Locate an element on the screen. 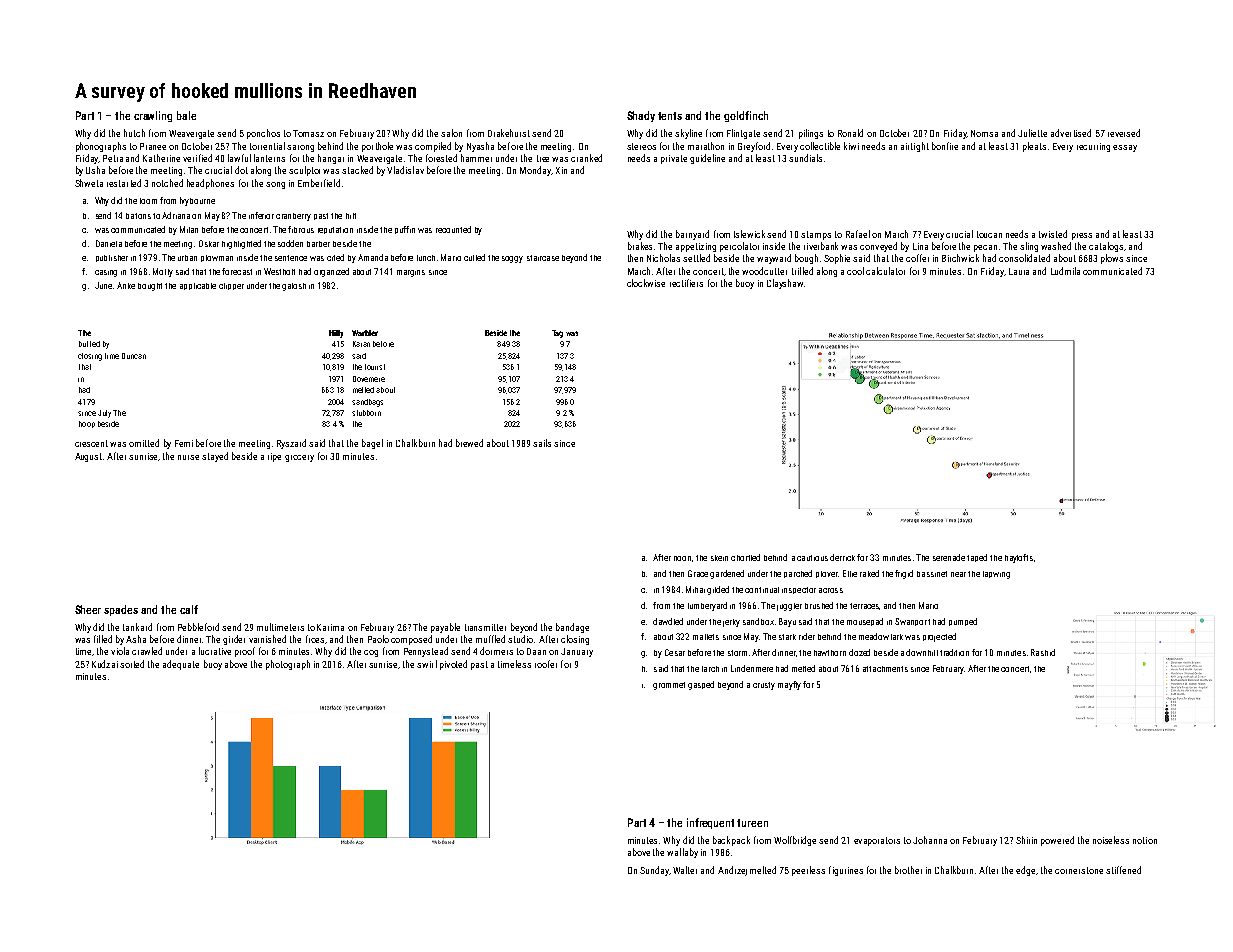 Image resolution: width=1233 pixels, height=952 pixels. Johanna is located at coordinates (930, 840).
